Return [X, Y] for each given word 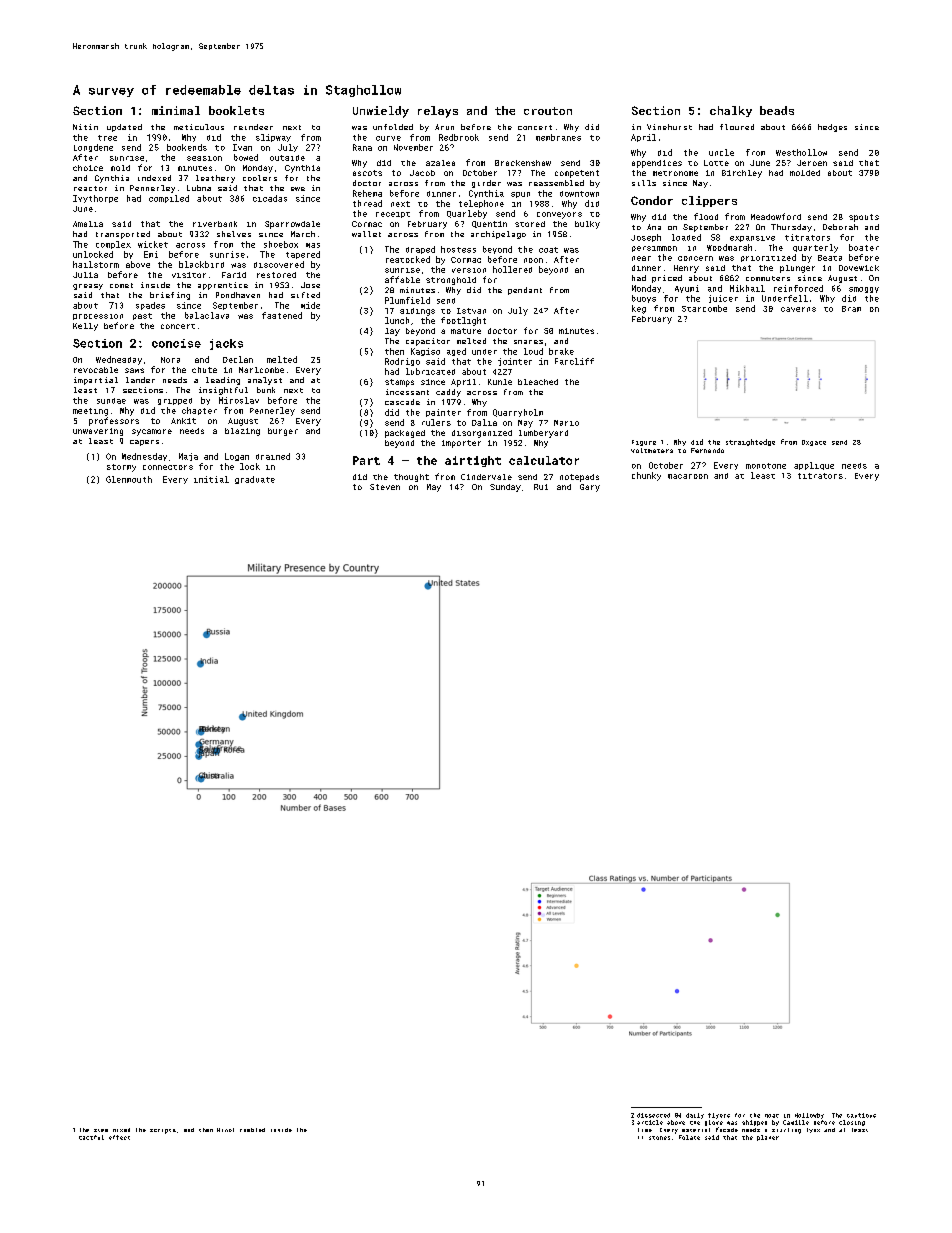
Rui [541, 487]
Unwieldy [381, 112]
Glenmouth [129, 479]
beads [777, 110]
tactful [91, 1137]
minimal [176, 110]
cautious [861, 1115]
